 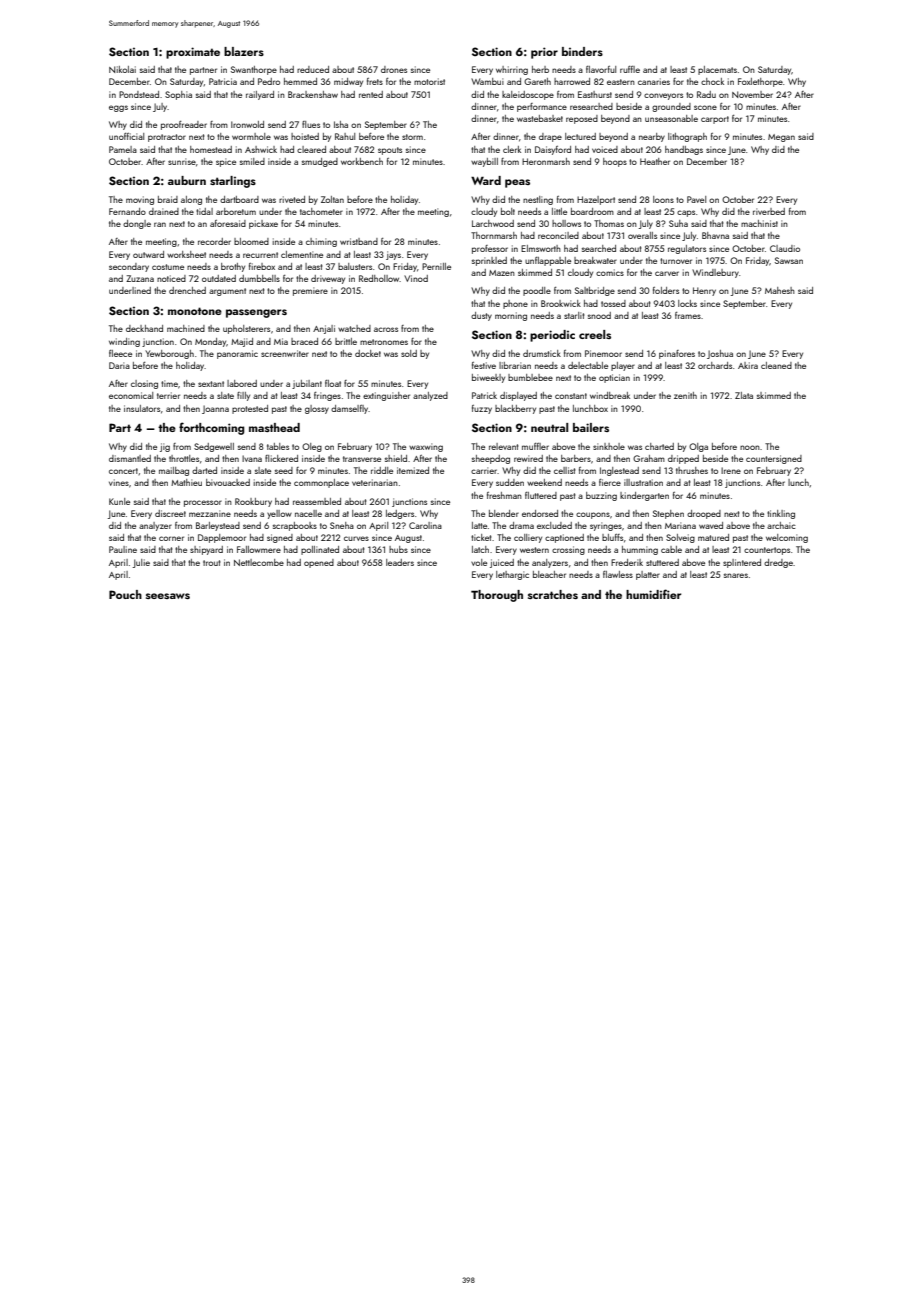 What do you see at coordinates (544, 53) in the document?
I see `prior` at bounding box center [544, 53].
